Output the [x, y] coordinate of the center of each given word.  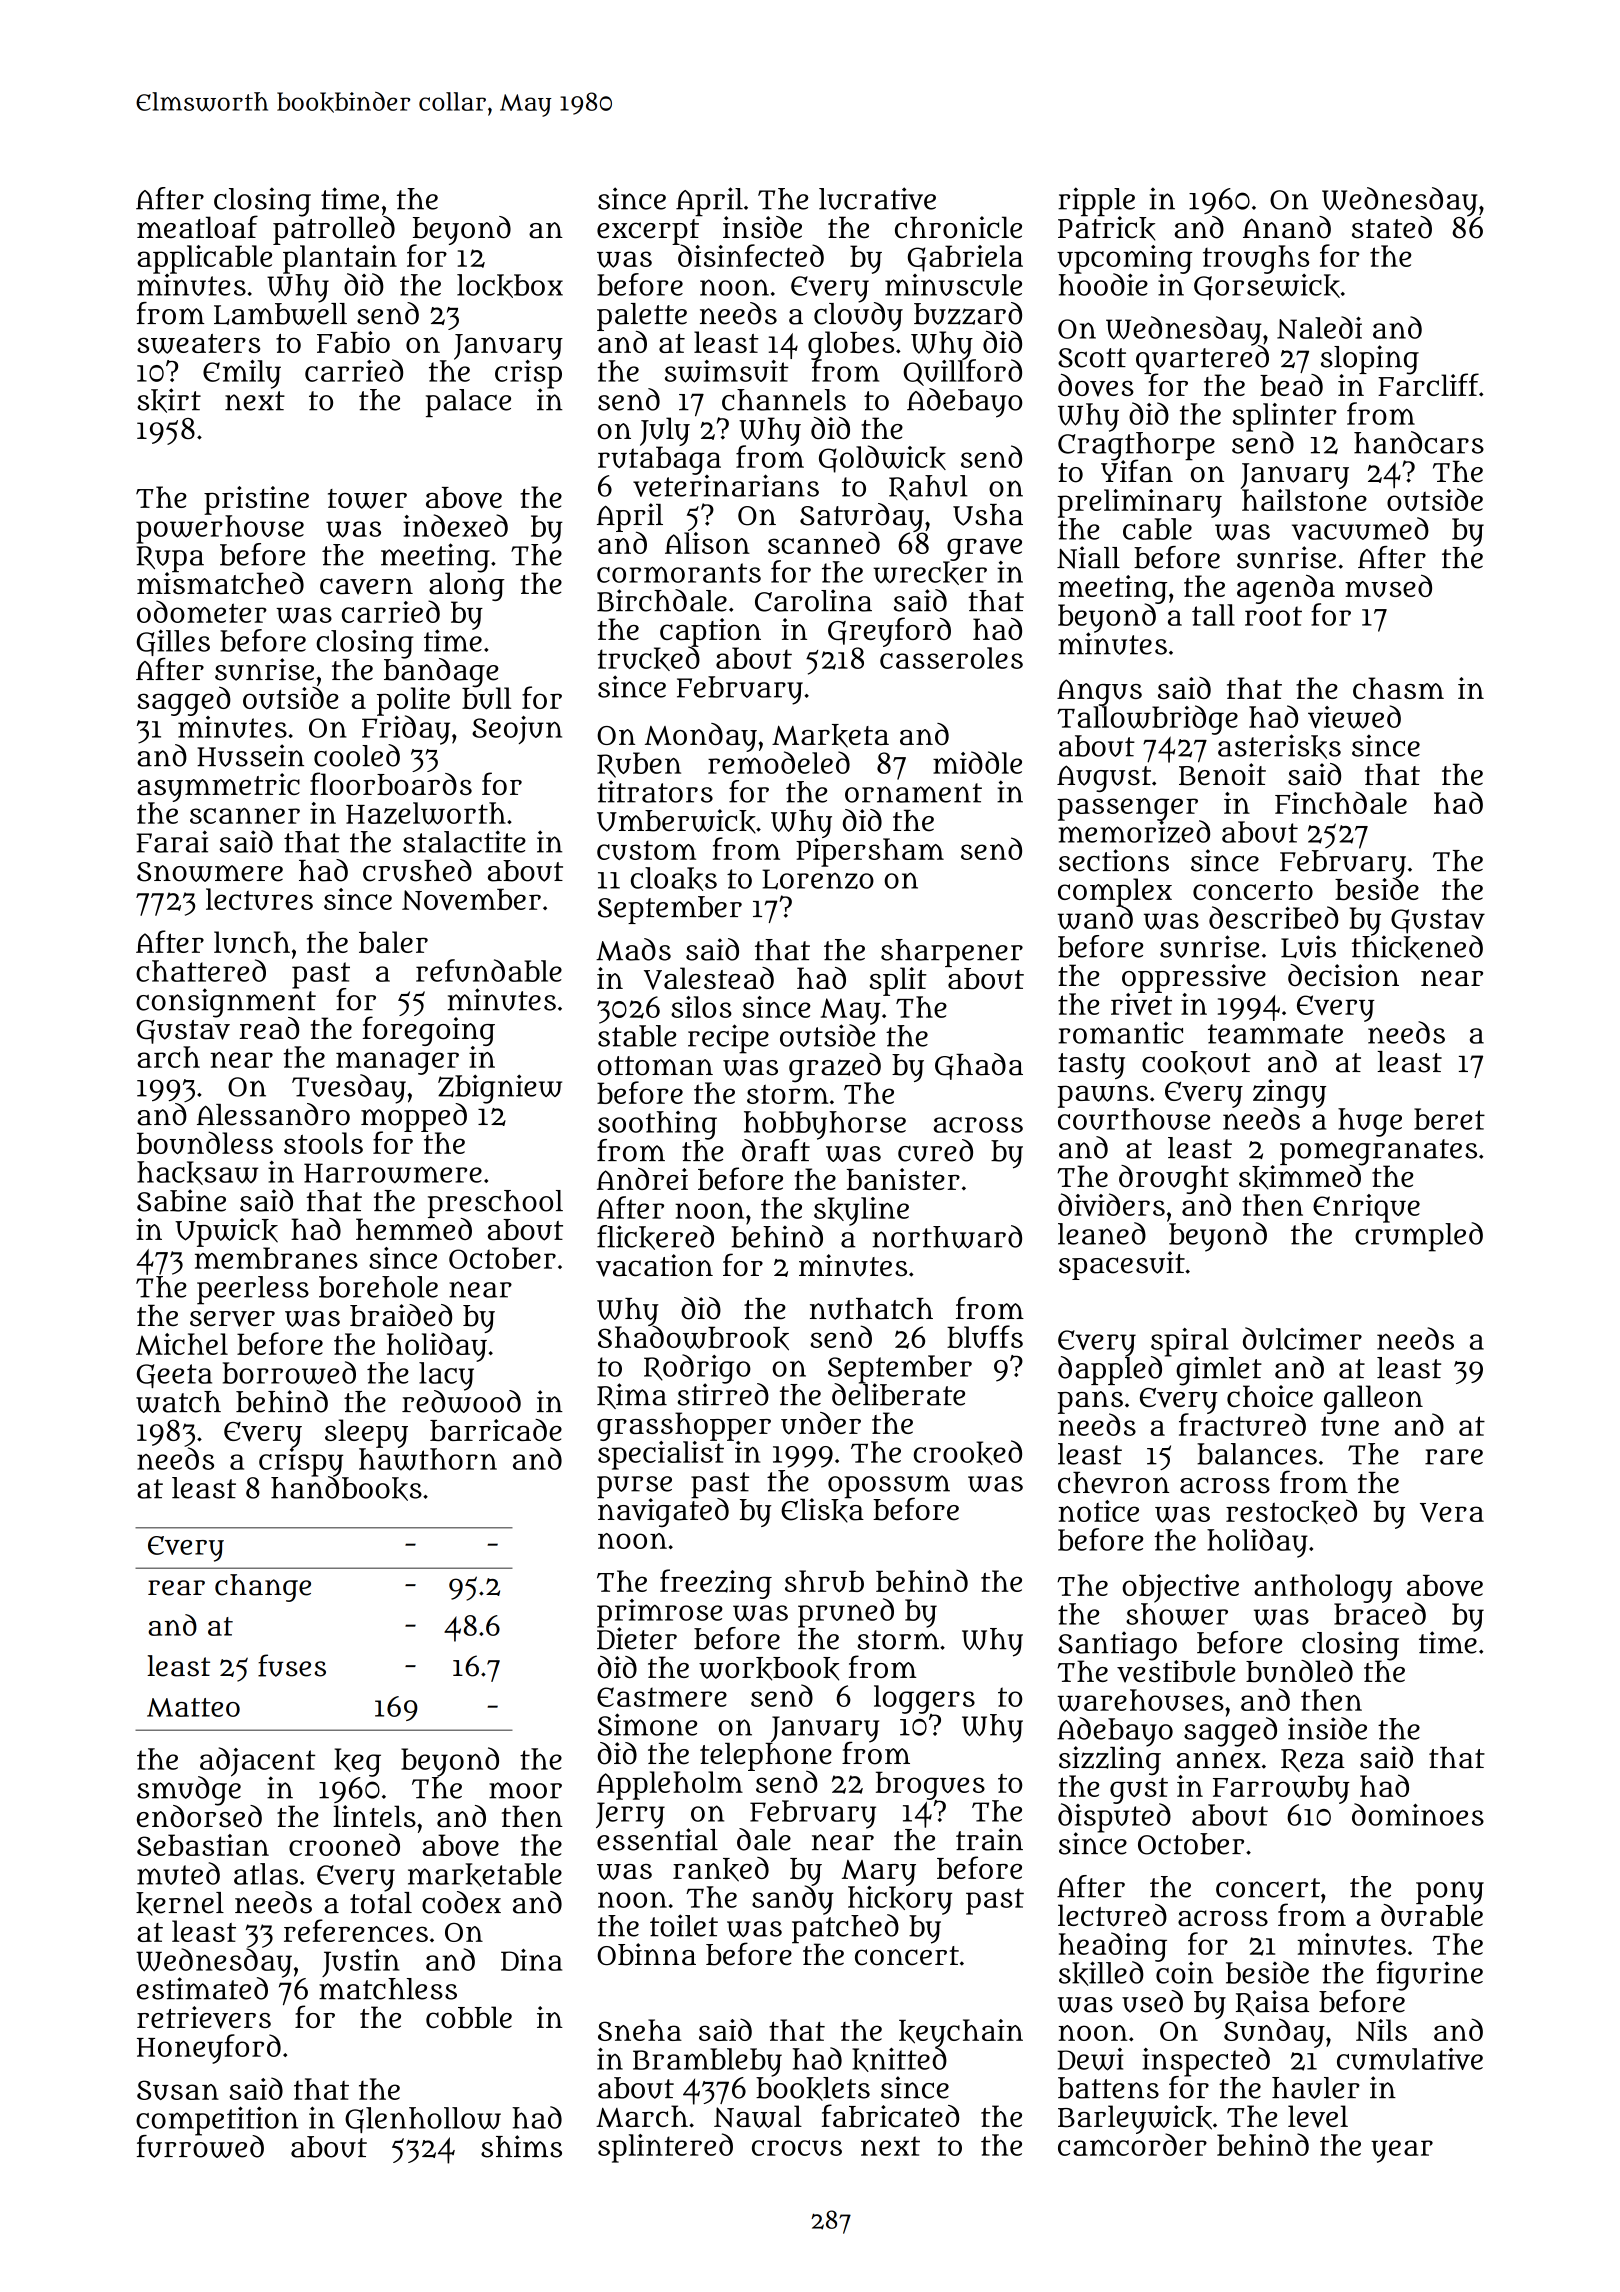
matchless [388, 1989]
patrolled [334, 230]
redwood [461, 1401]
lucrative [877, 198]
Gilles [173, 642]
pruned [846, 1613]
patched [845, 1928]
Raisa [1272, 2003]
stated [1392, 227]
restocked [1291, 1511]
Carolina [813, 600]
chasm [1398, 688]
